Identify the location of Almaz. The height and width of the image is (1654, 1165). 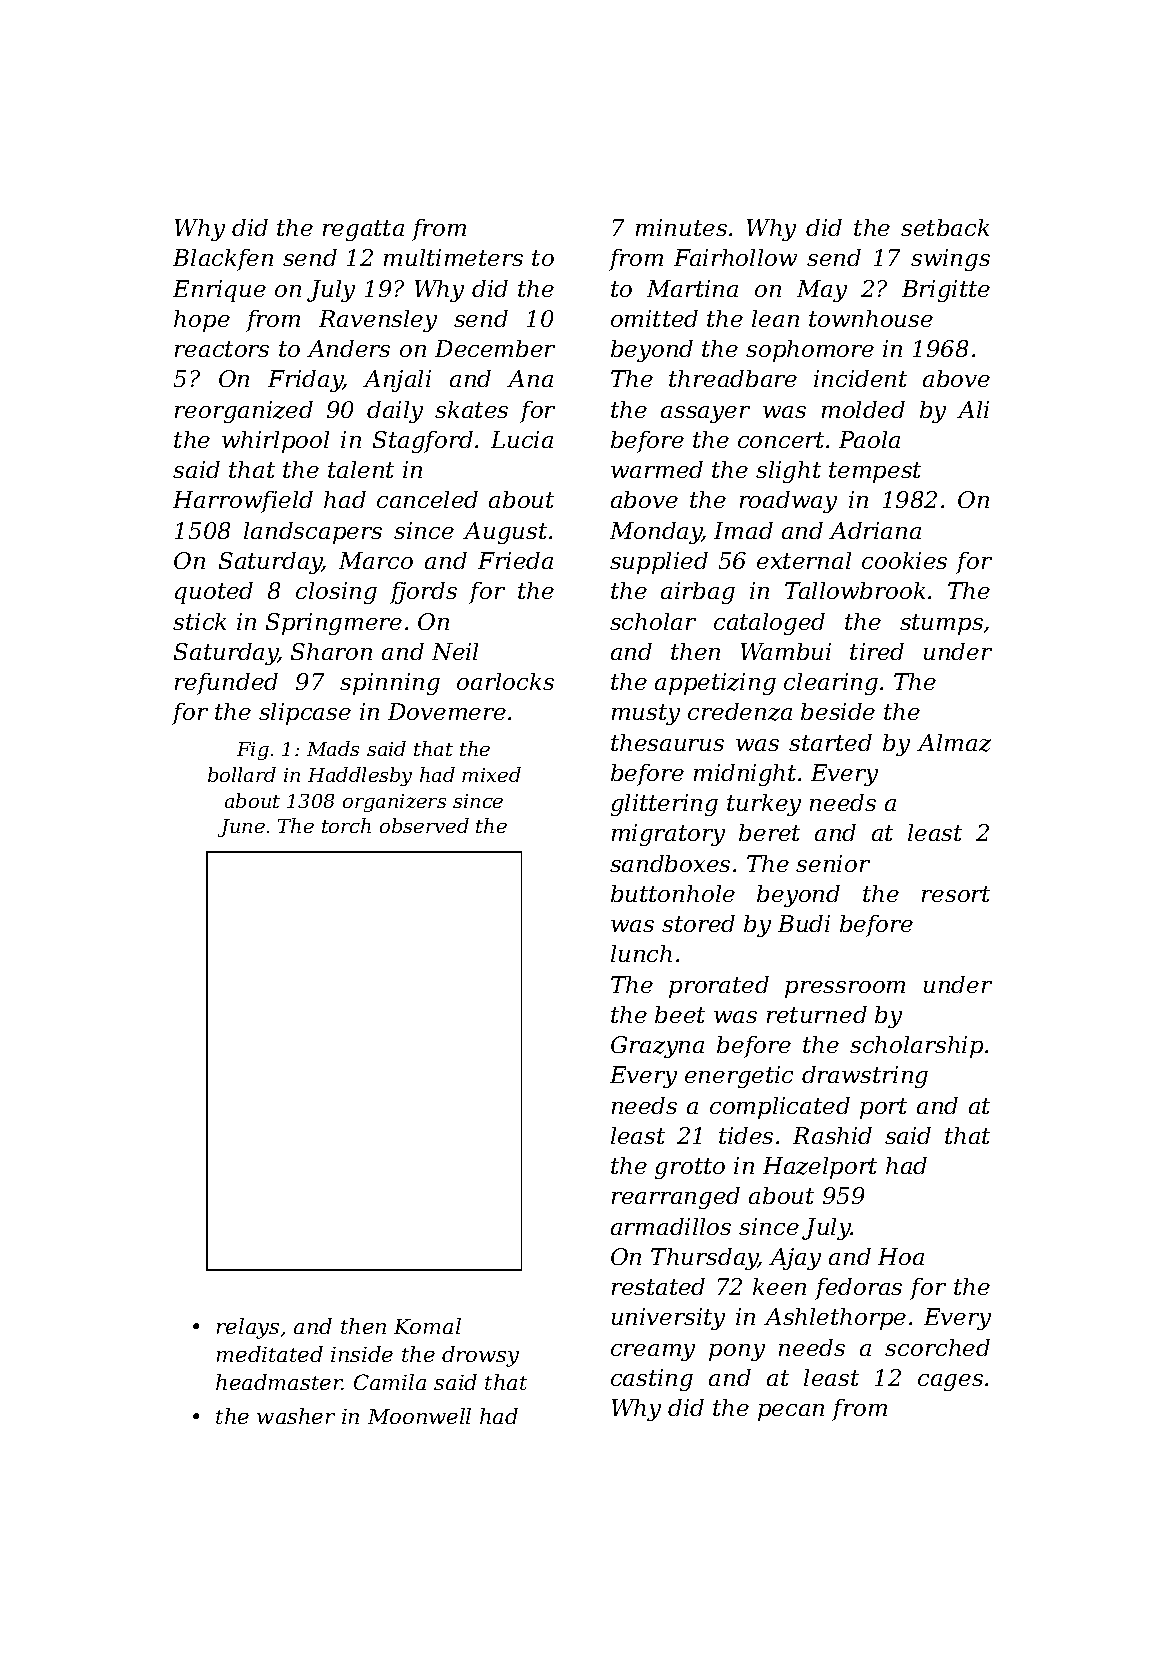
(954, 743).
